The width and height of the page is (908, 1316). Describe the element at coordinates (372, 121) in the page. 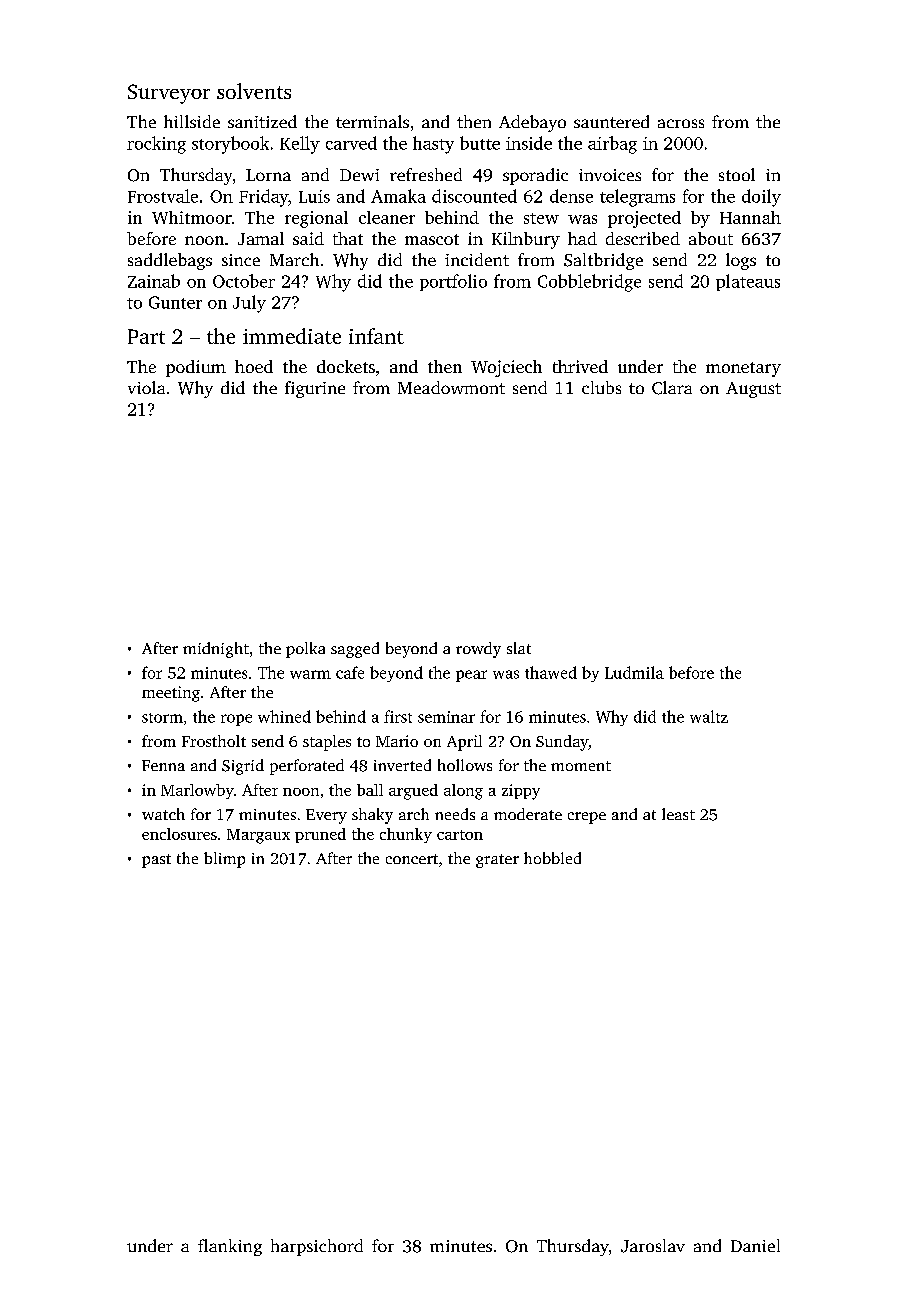

I see `terminals` at that location.
